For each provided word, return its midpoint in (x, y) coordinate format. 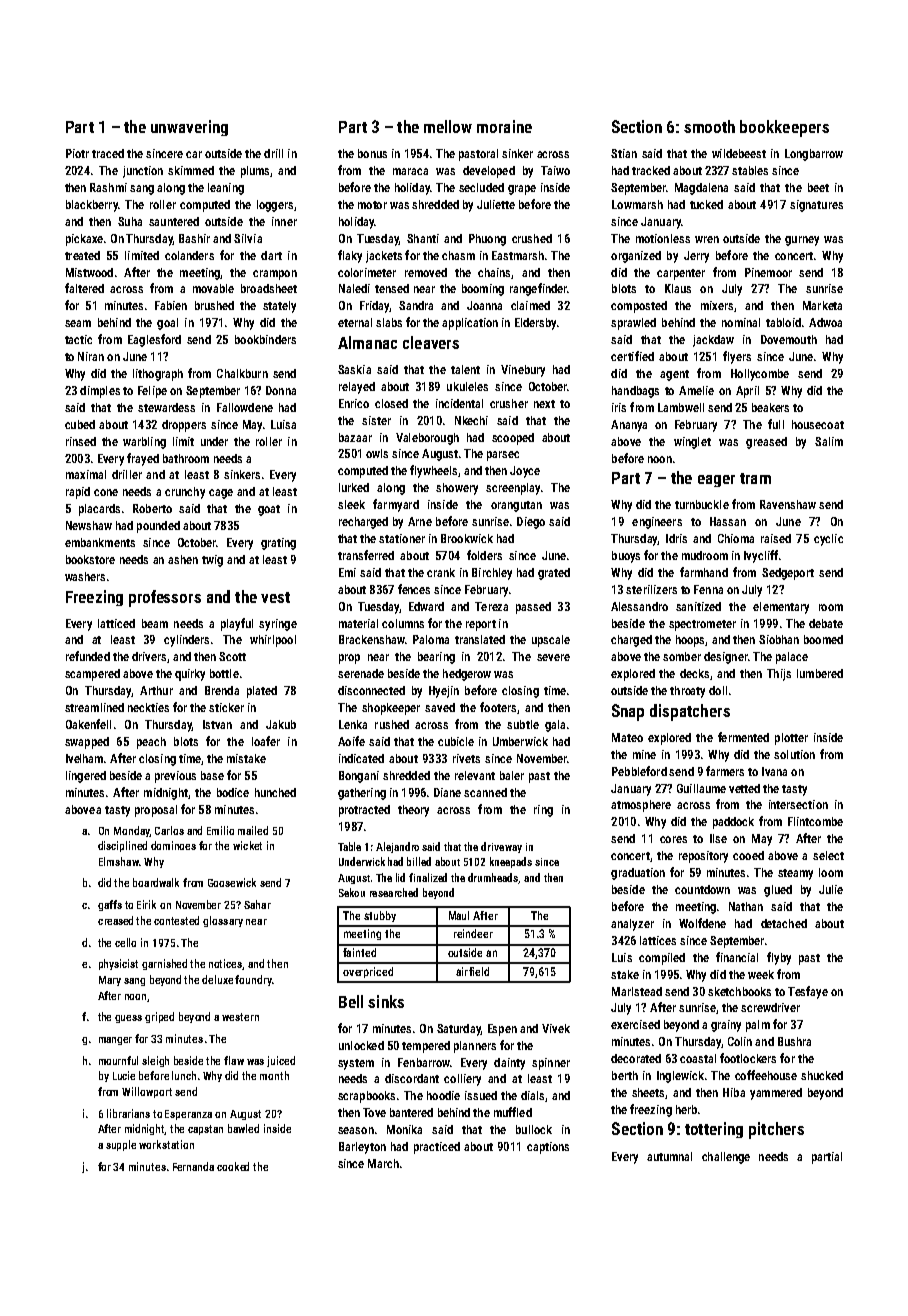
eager (716, 481)
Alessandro (639, 606)
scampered (92, 675)
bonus (372, 153)
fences (414, 589)
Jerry (696, 257)
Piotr (77, 153)
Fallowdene (245, 407)
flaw (234, 1060)
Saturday (459, 1030)
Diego (531, 523)
